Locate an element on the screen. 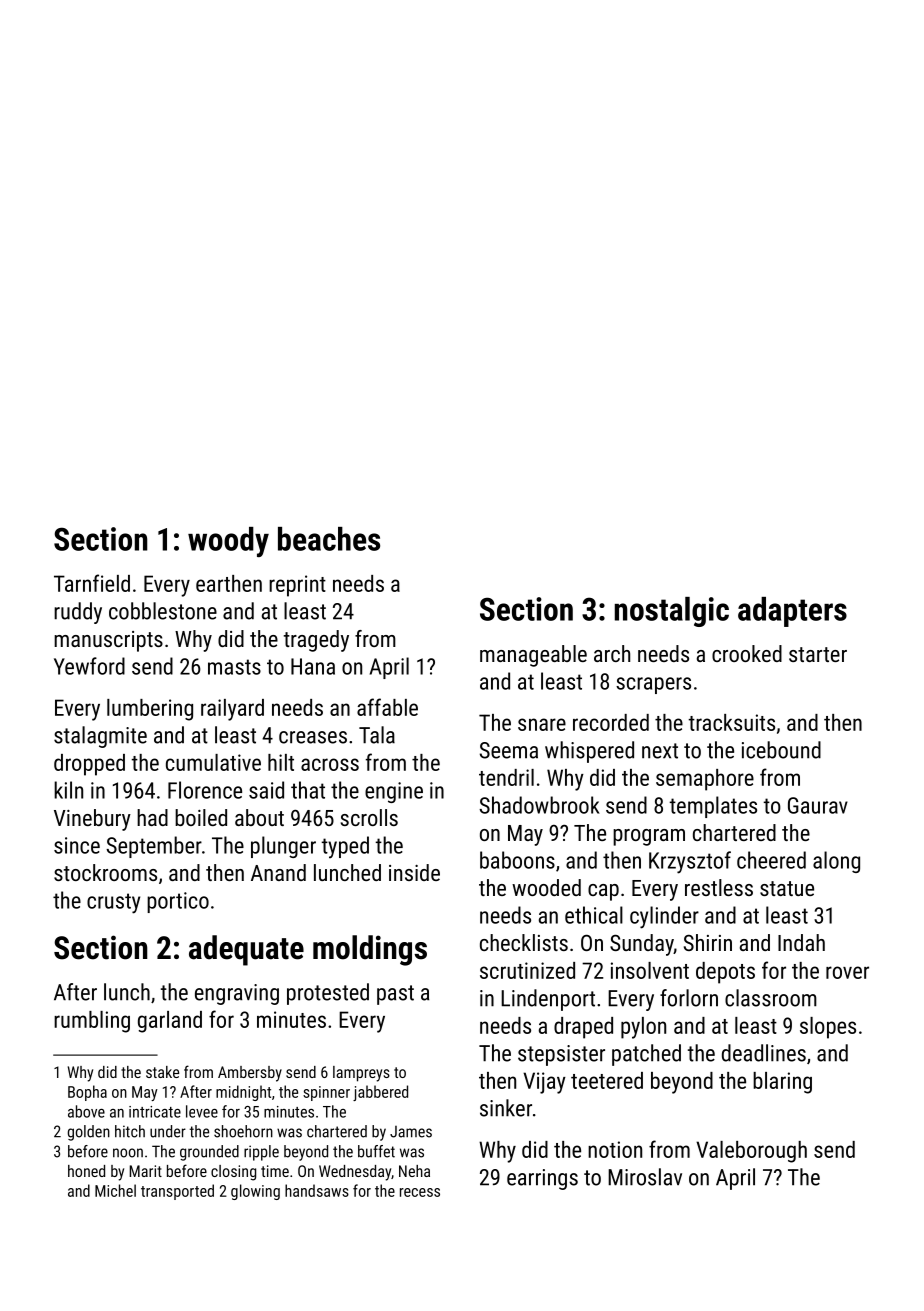  templates is located at coordinates (713, 807).
